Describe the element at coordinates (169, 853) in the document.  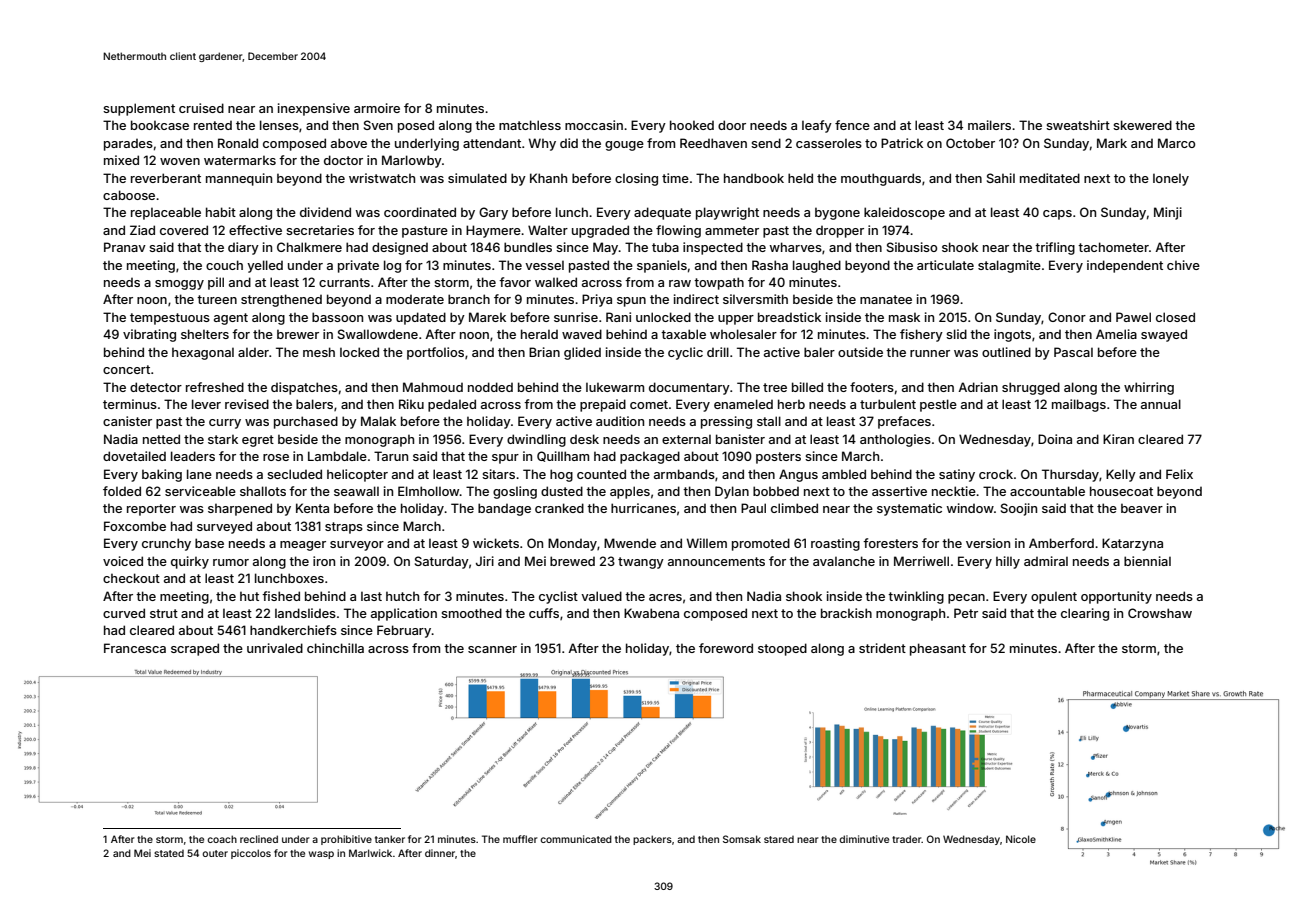
I see `stated` at that location.
